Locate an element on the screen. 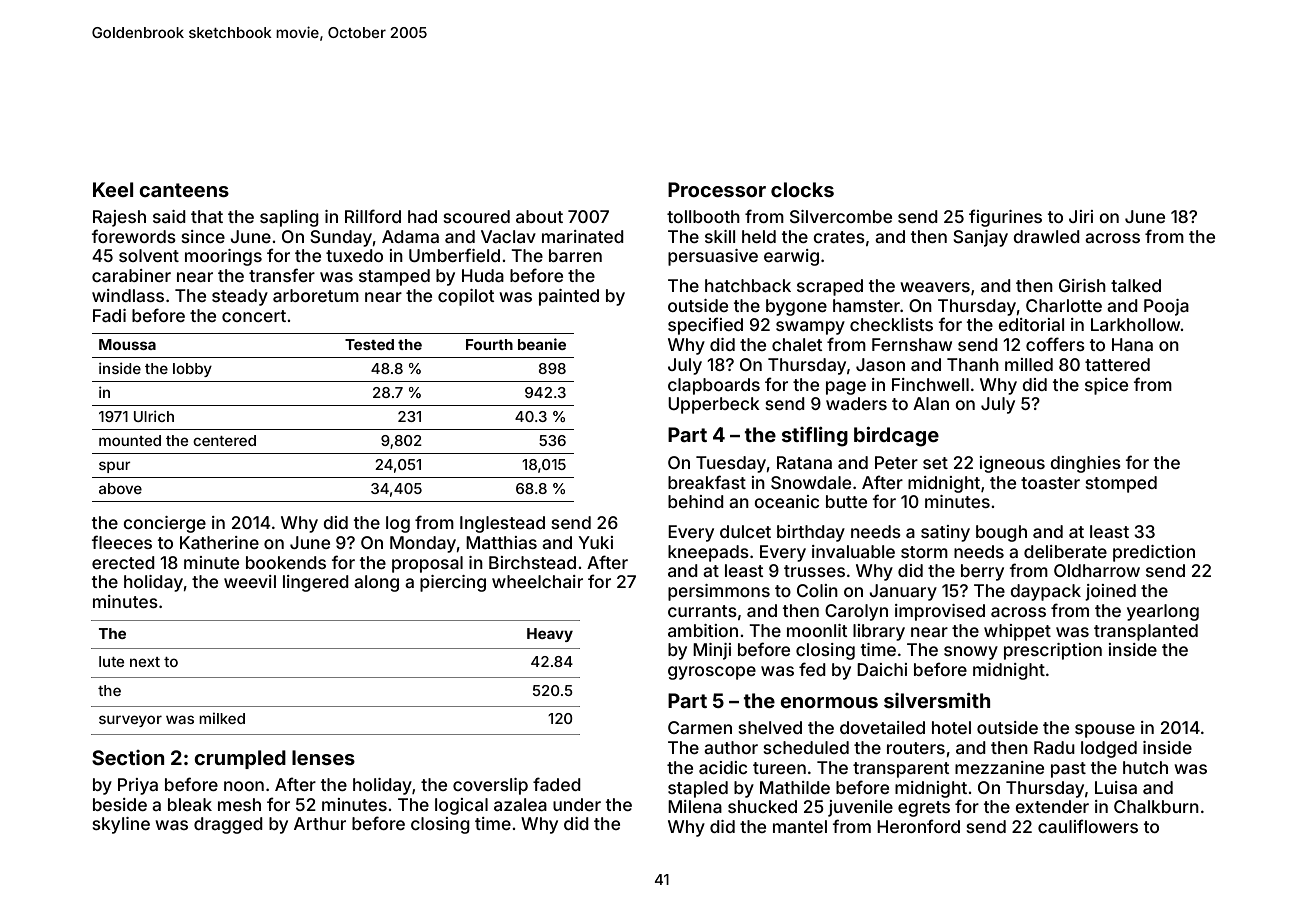 Image resolution: width=1308 pixels, height=924 pixels. barren is located at coordinates (575, 255).
